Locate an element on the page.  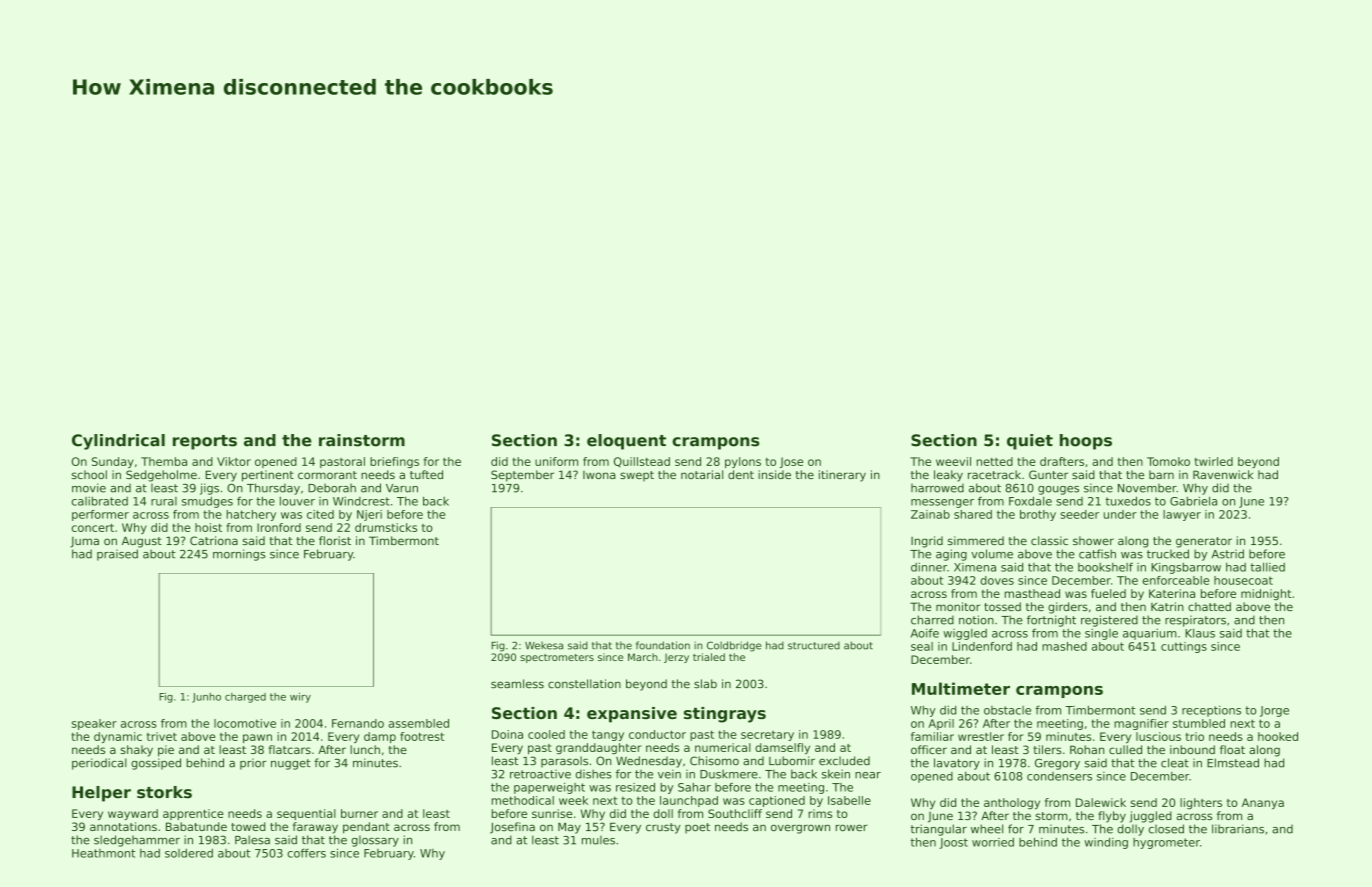
eloquent is located at coordinates (626, 442).
